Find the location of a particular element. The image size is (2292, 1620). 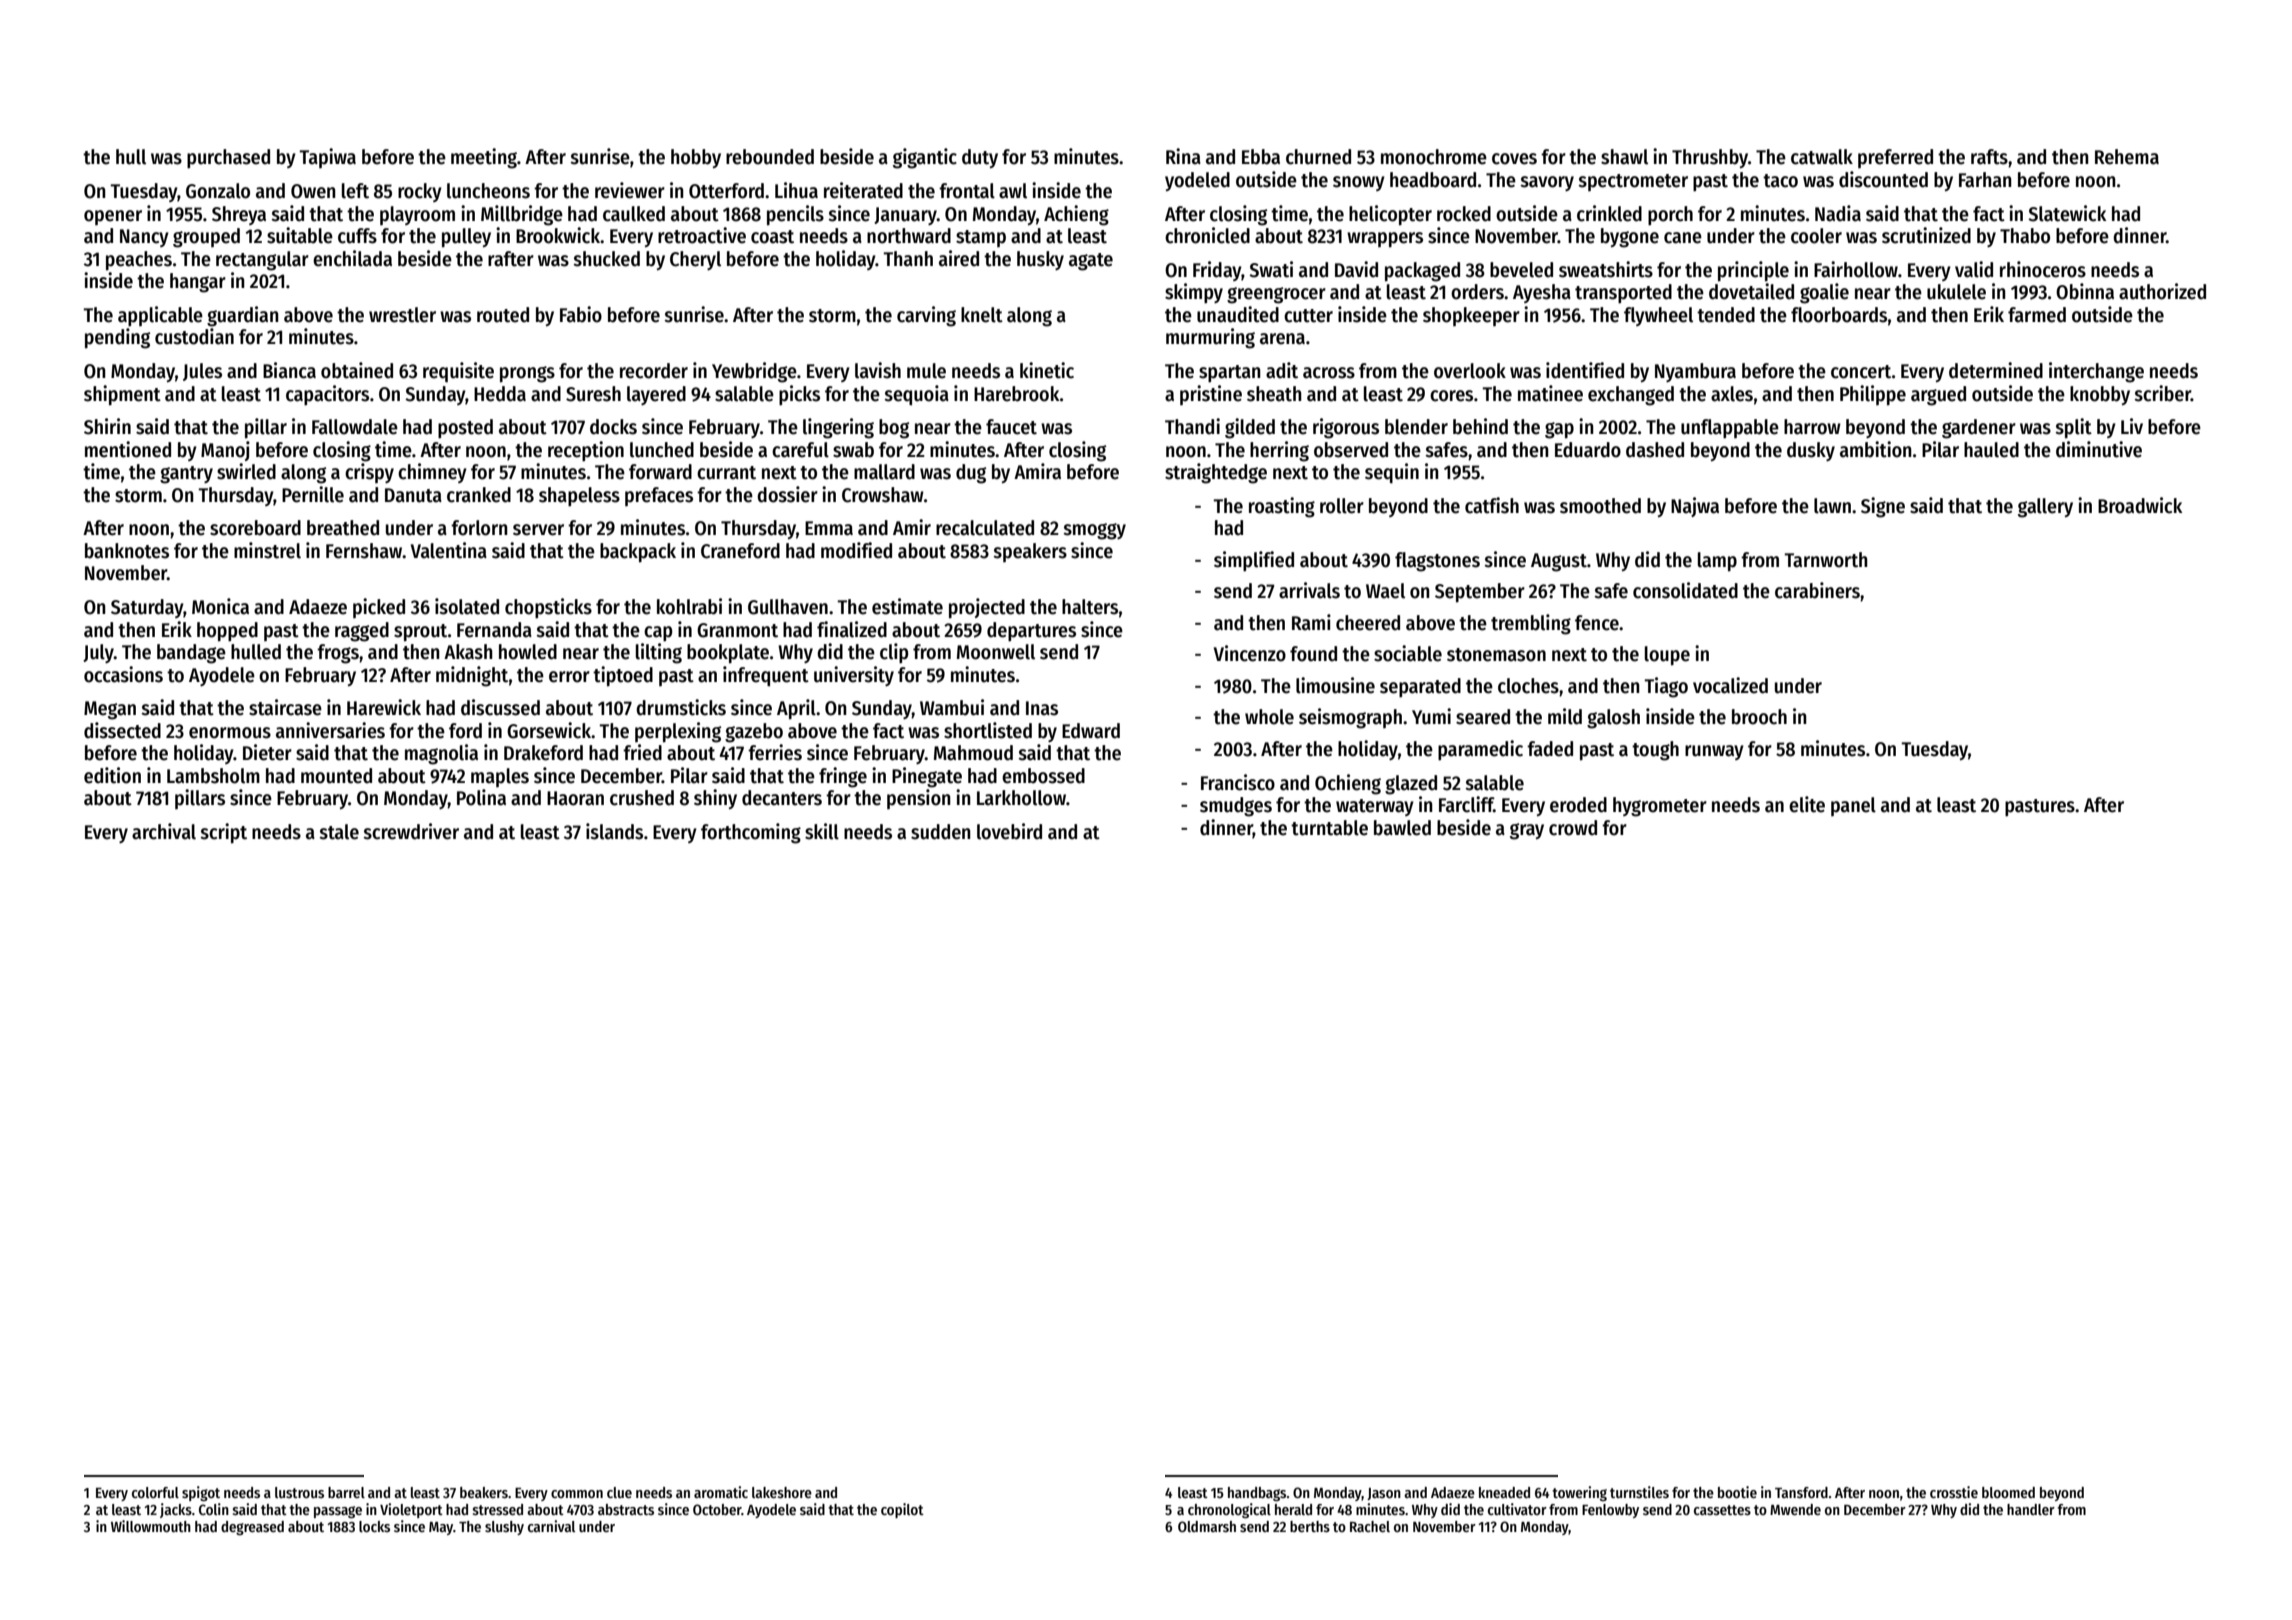

turntable is located at coordinates (1329, 828).
